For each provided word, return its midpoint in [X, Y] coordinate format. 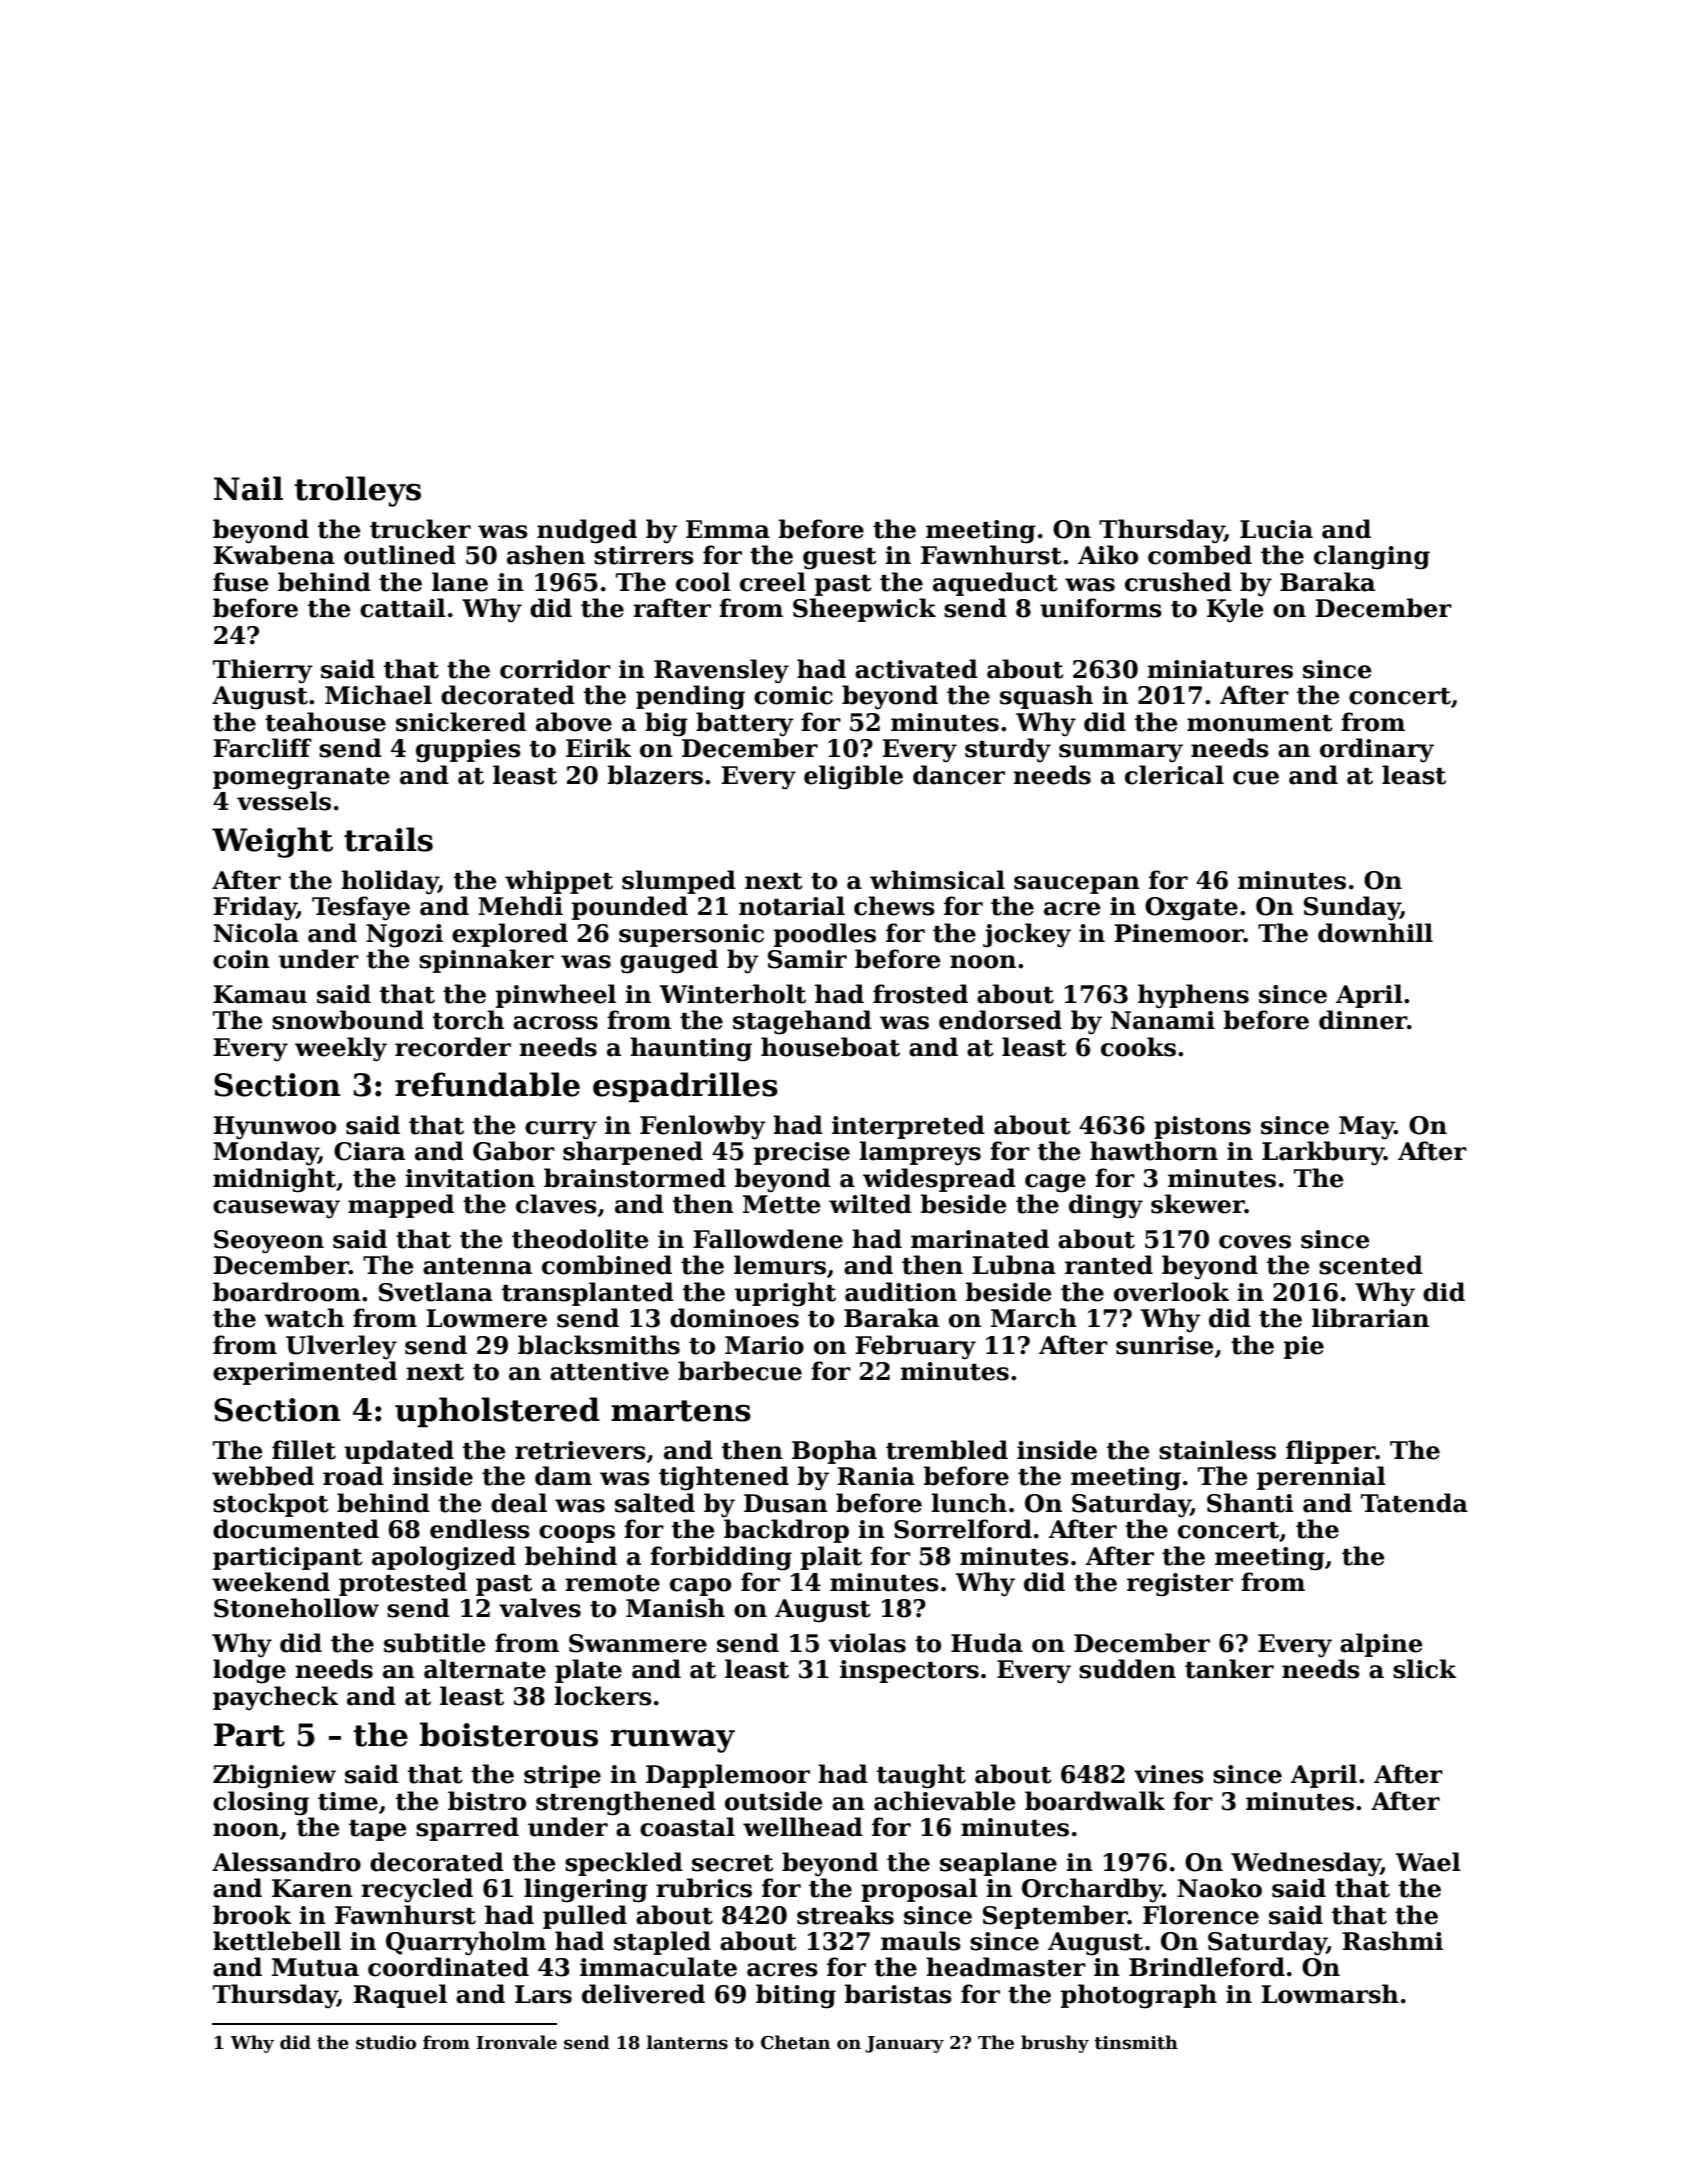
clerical [1174, 775]
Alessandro [286, 1862]
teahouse [325, 722]
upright [785, 1294]
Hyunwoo [274, 1128]
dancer [959, 775]
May [1367, 1128]
